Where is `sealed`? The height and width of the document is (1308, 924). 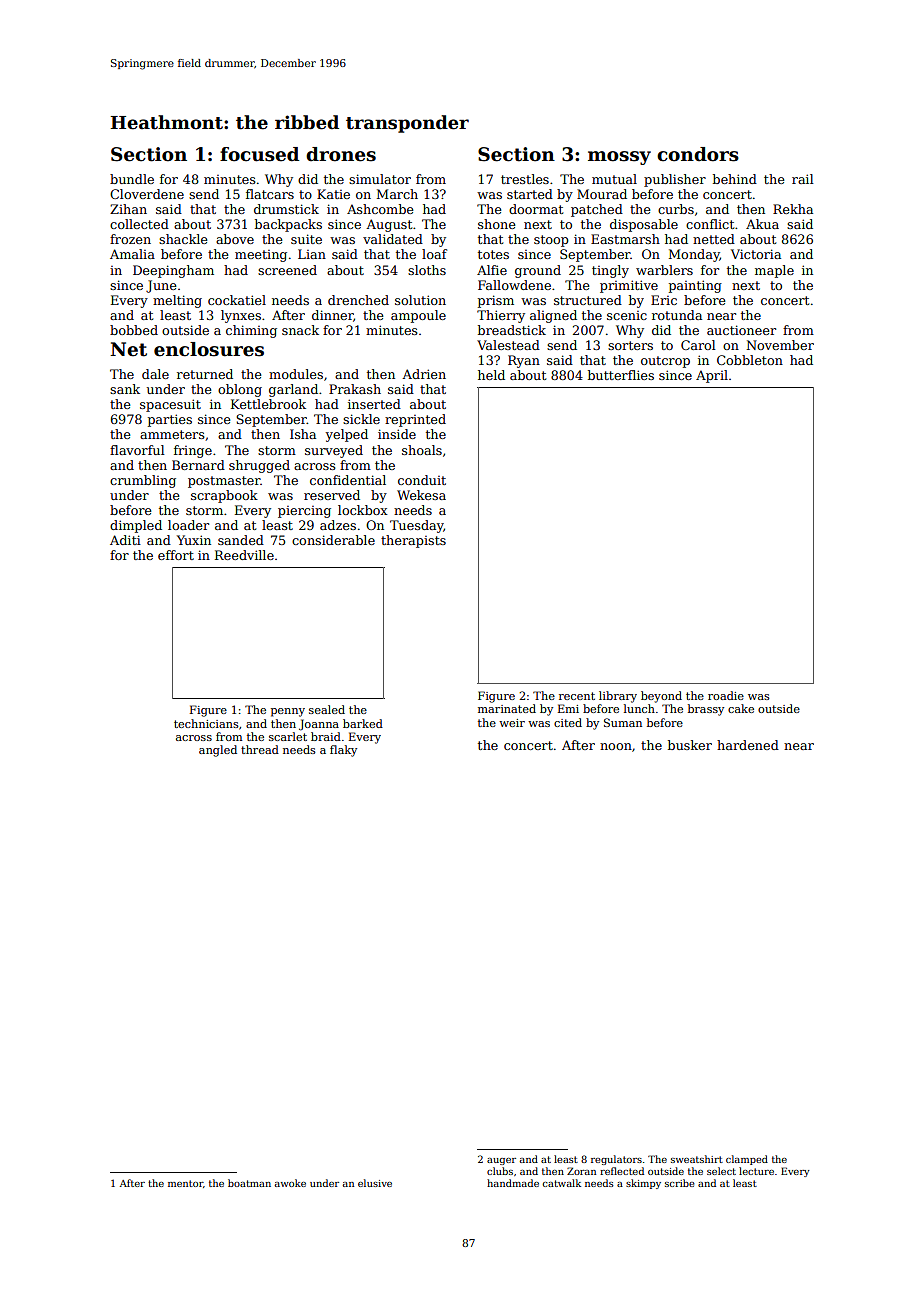 sealed is located at coordinates (327, 709).
